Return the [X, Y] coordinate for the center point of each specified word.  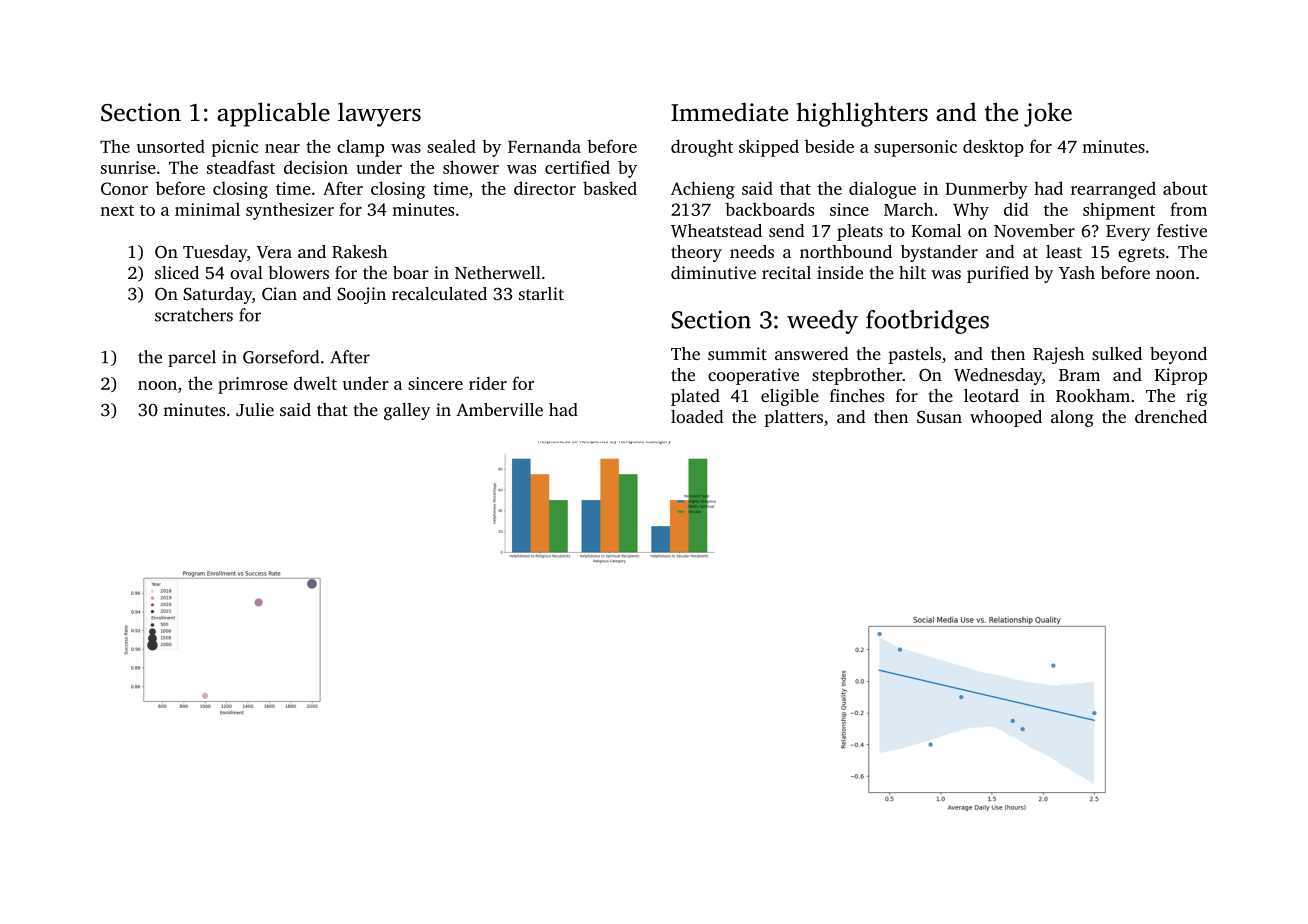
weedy [822, 322]
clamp [360, 148]
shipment [1119, 211]
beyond [1178, 355]
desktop [993, 148]
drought [702, 148]
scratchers [194, 315]
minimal [207, 209]
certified [577, 167]
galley [407, 411]
